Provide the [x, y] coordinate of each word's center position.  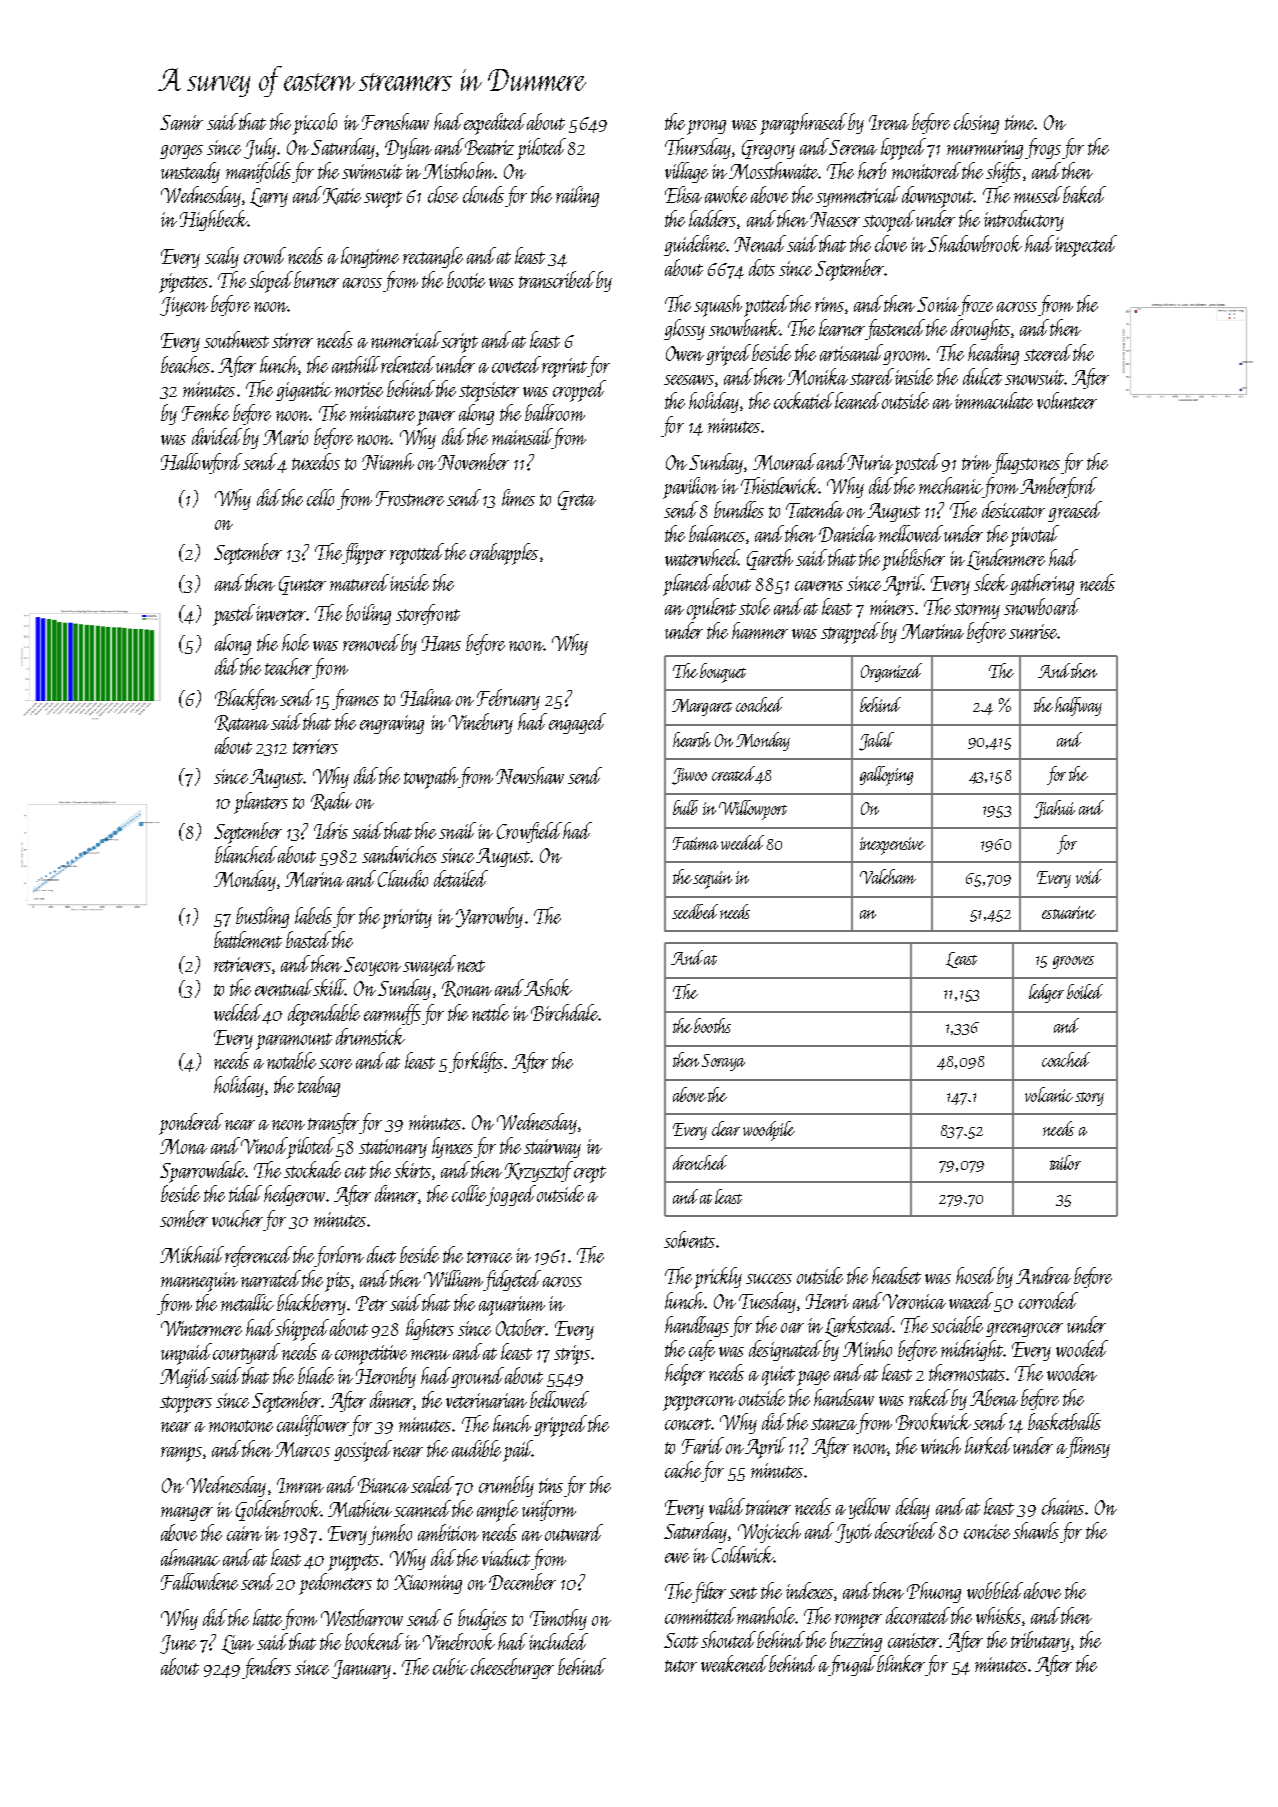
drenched [700, 1162]
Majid [185, 1377]
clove [891, 243]
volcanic [1049, 1094]
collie [469, 1193]
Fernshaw [395, 121]
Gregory [768, 149]
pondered [191, 1124]
